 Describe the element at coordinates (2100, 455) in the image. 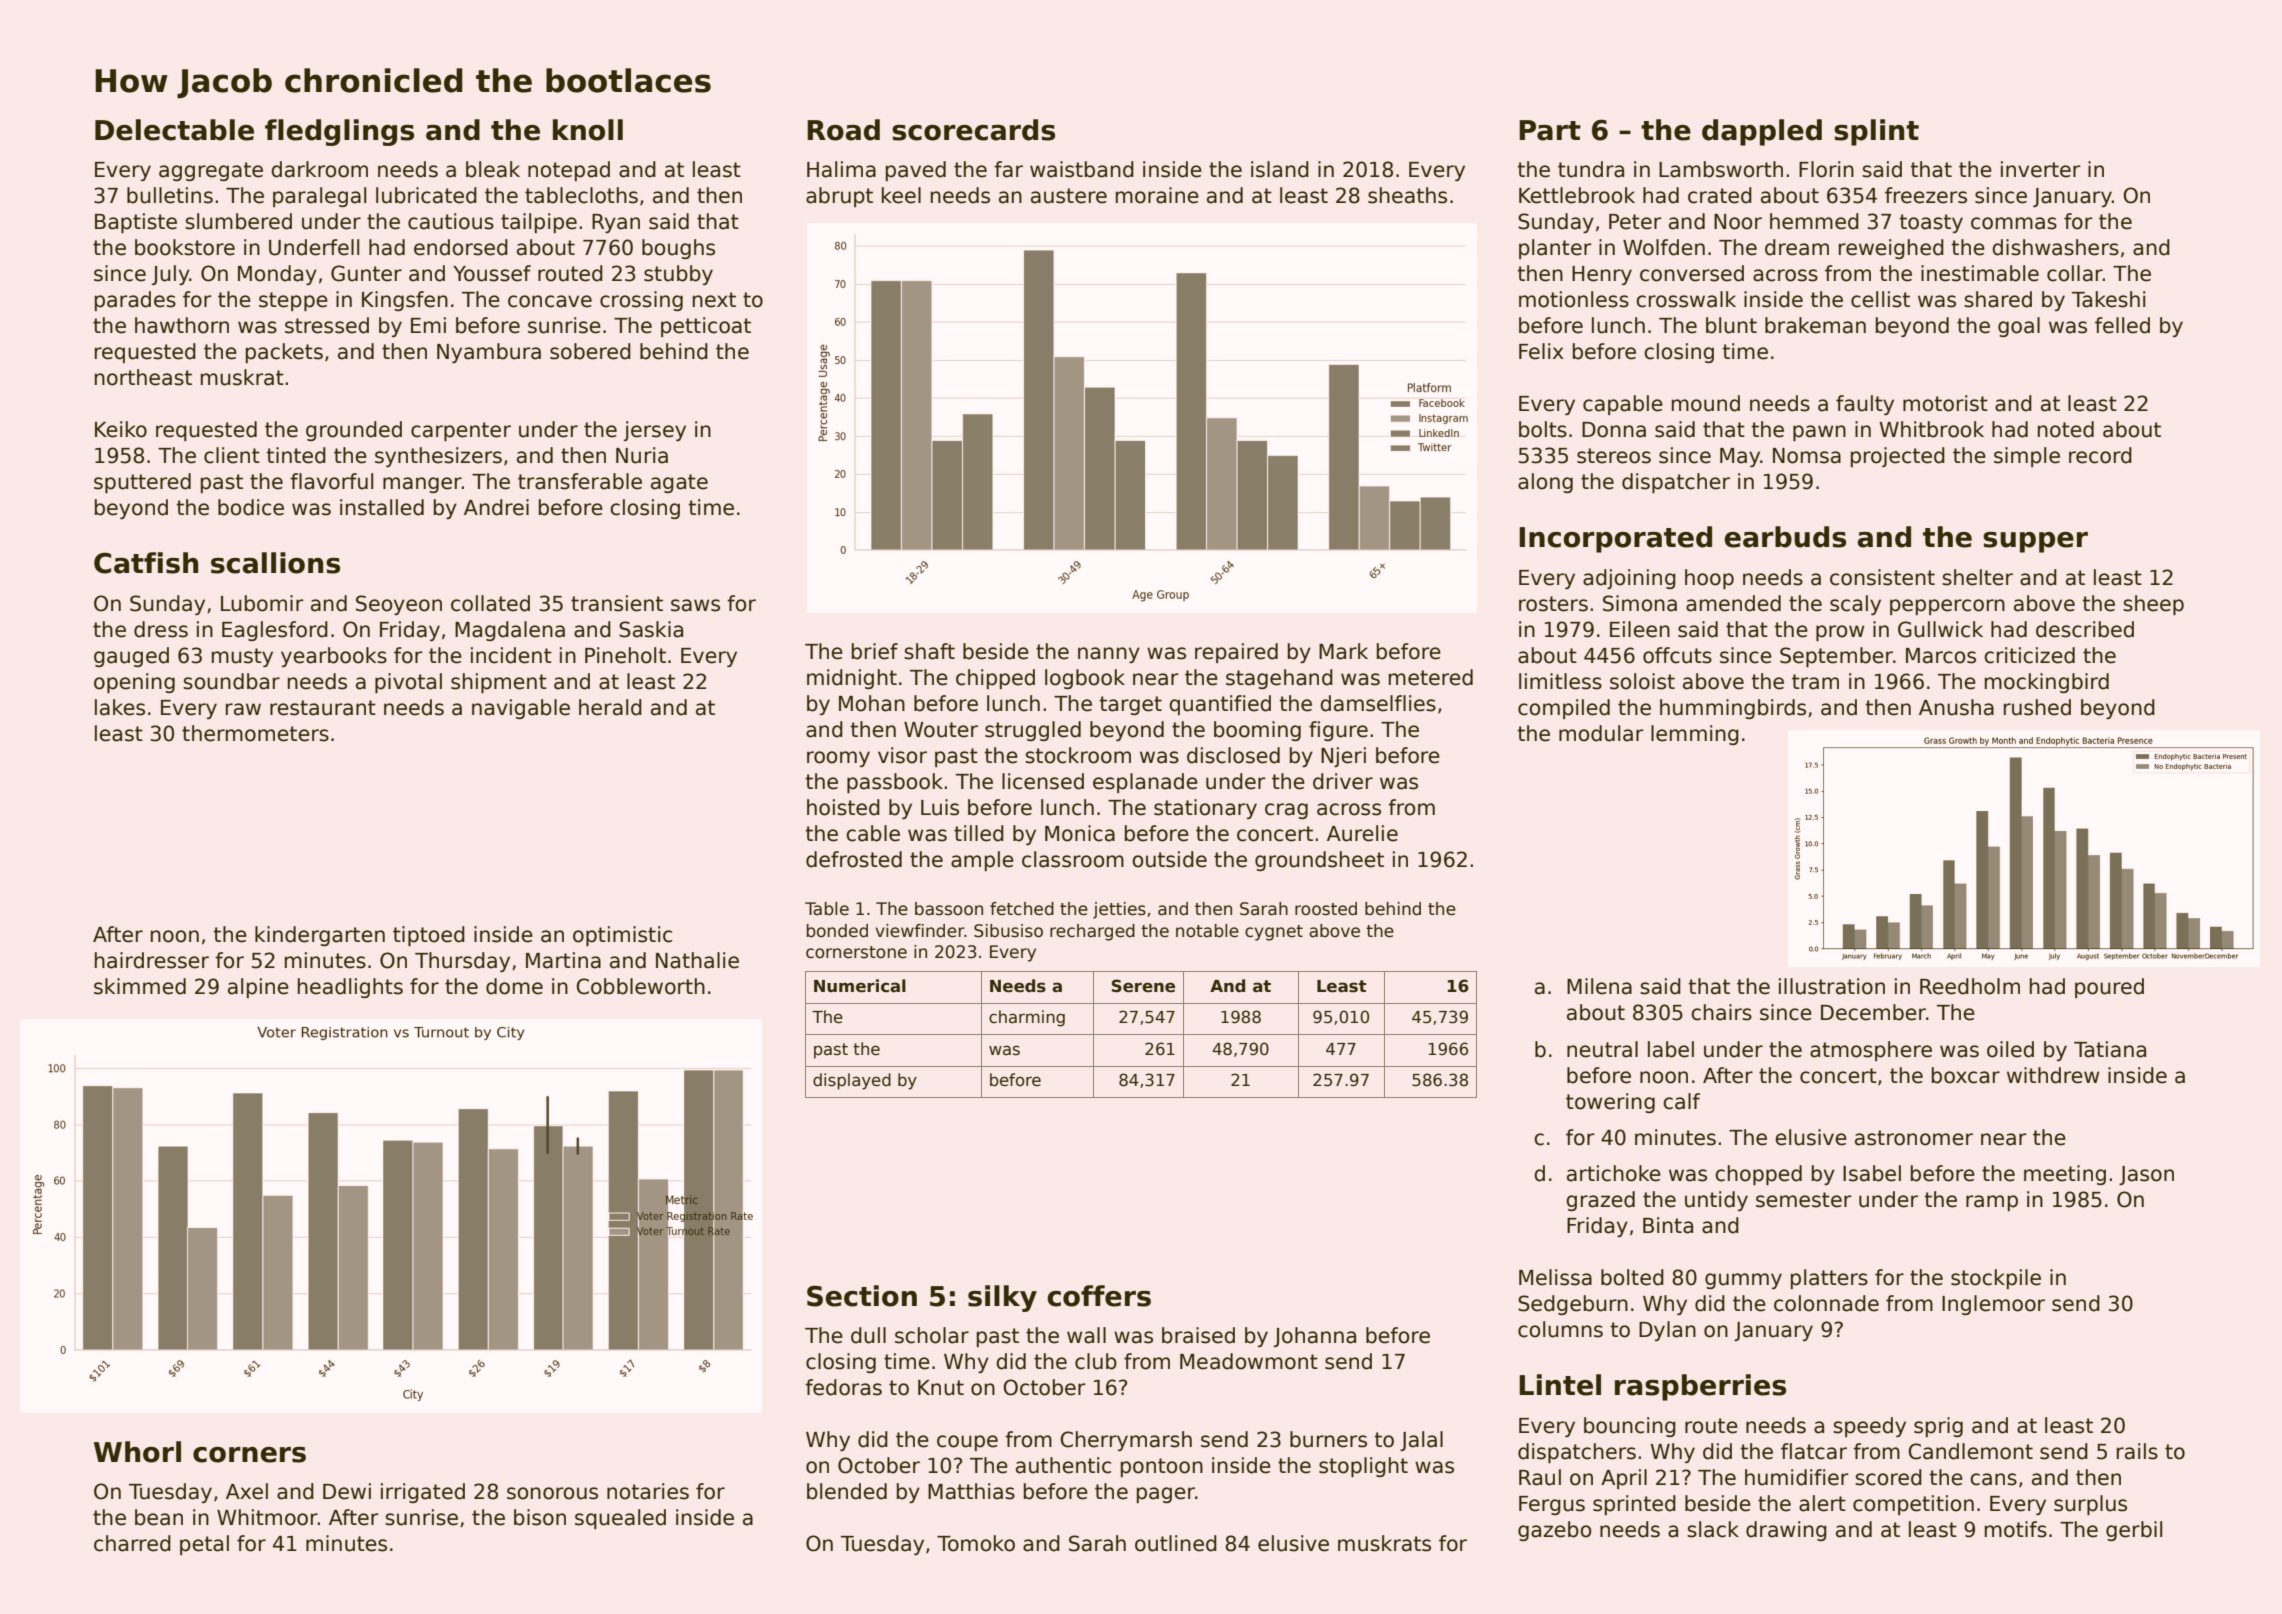

I see `record` at that location.
